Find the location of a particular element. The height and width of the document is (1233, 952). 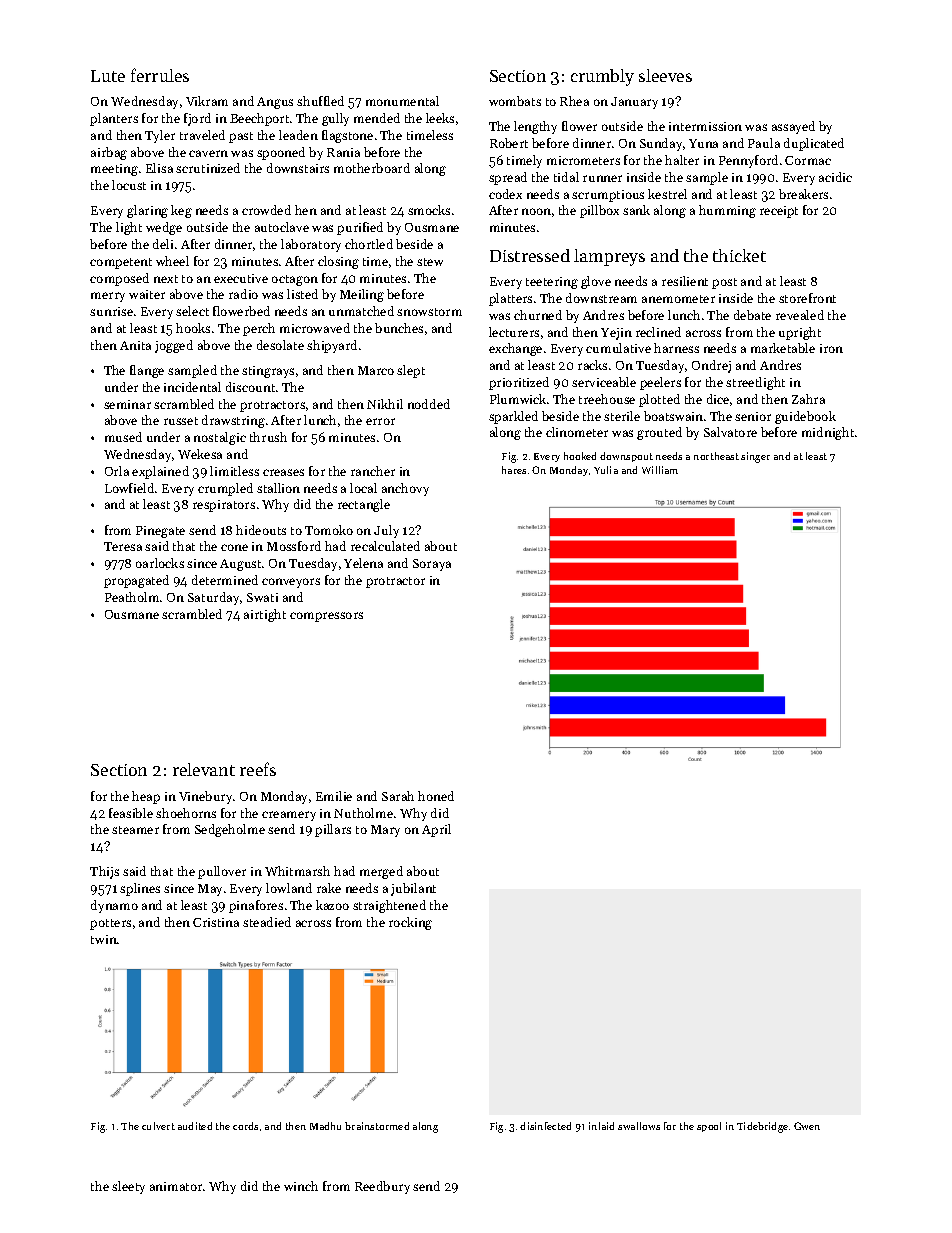

twin is located at coordinates (104, 939).
